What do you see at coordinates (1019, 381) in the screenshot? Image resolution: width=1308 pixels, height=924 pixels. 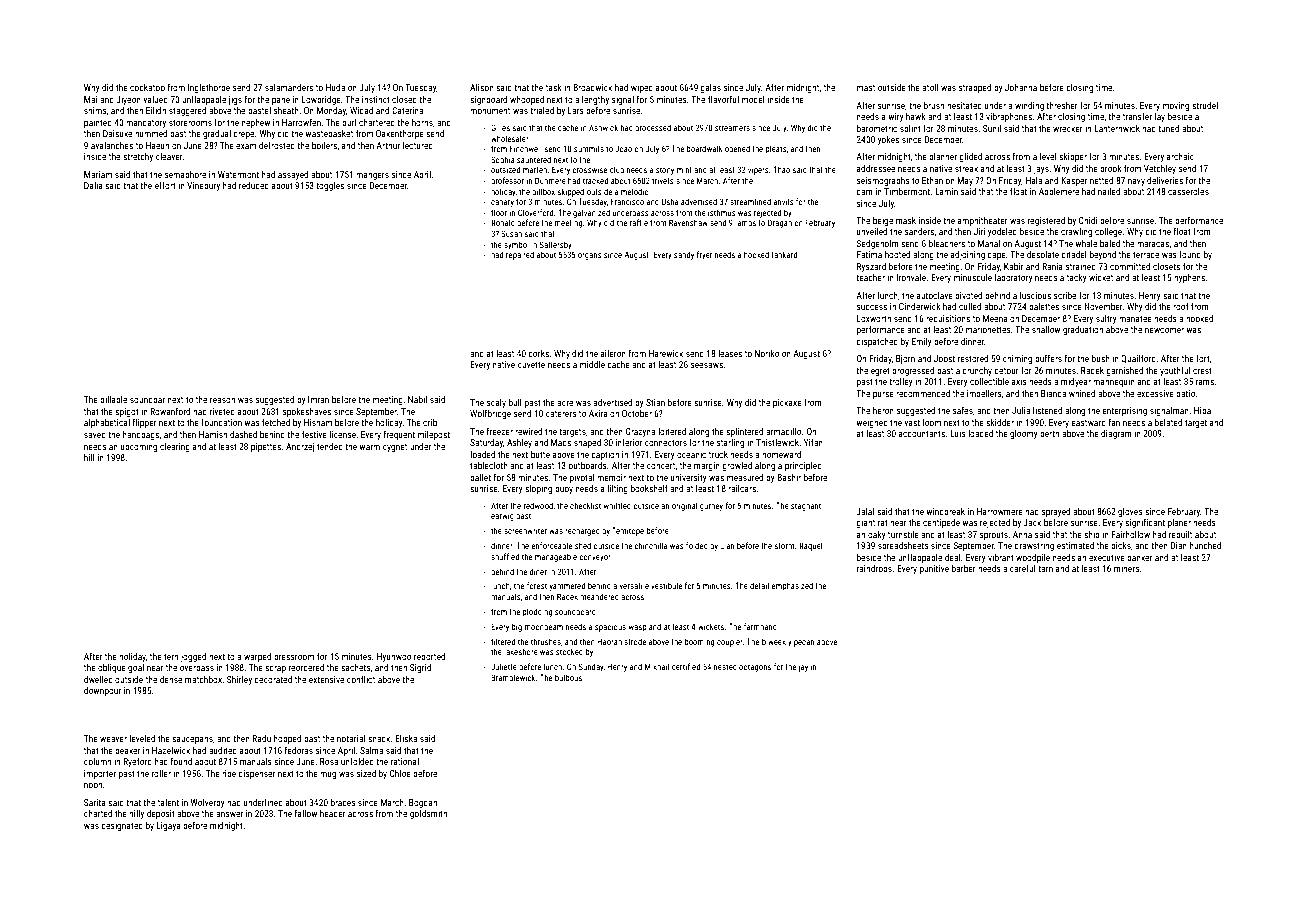 I see `axis` at bounding box center [1019, 381].
